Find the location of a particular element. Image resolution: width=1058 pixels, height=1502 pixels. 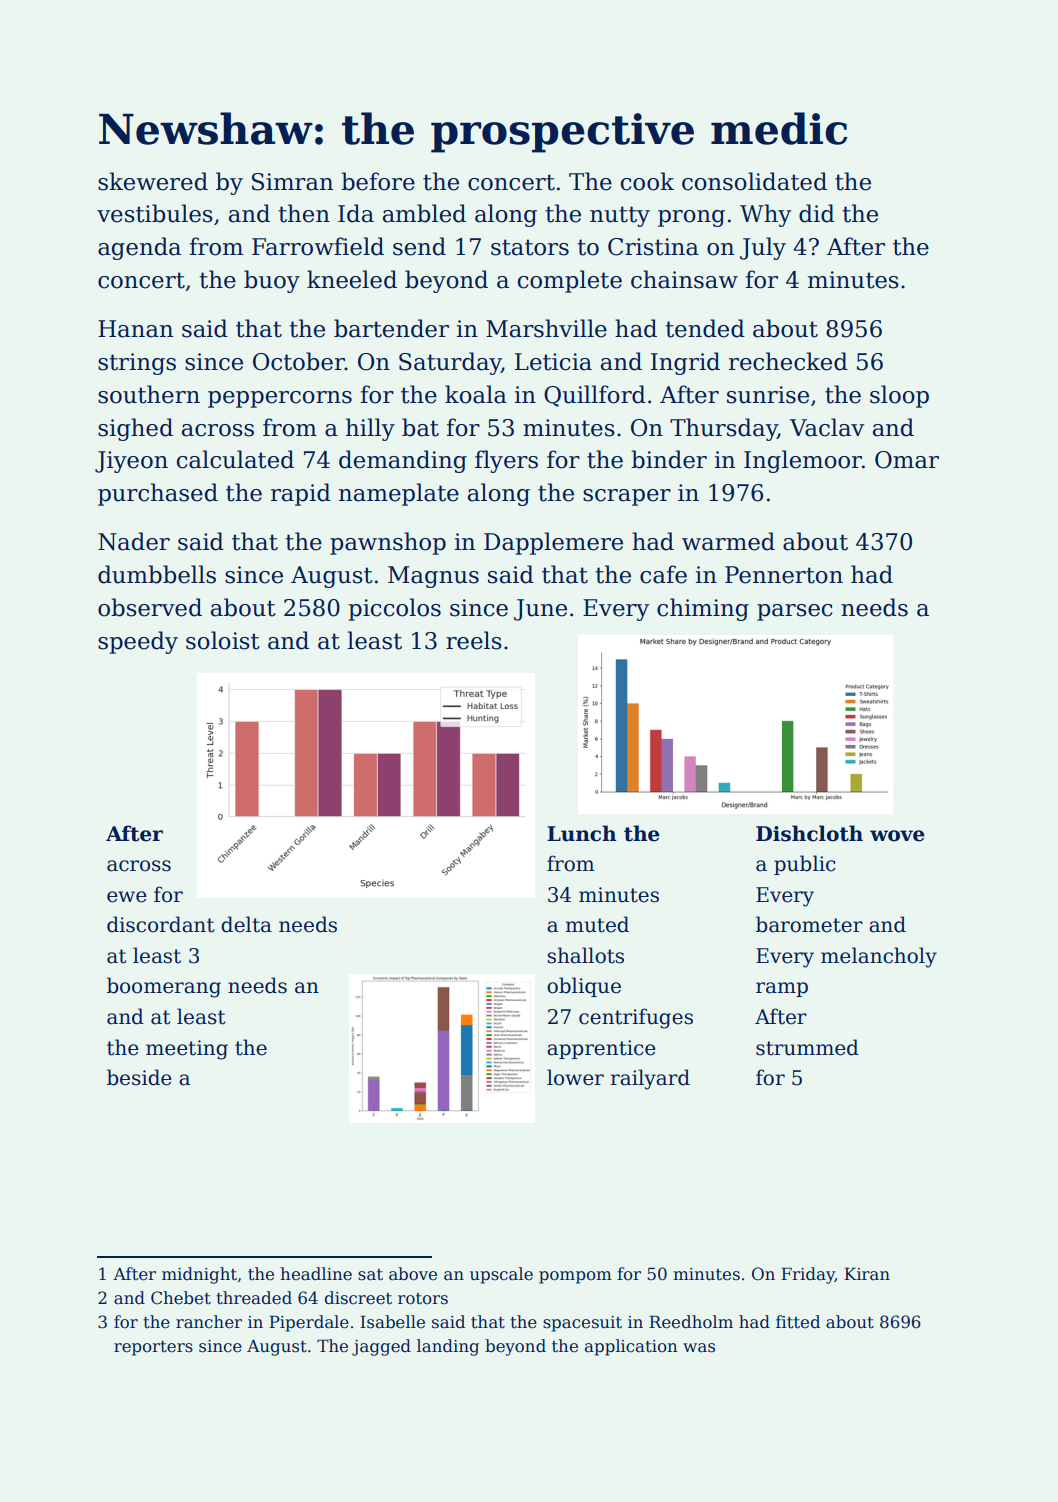

consolidated is located at coordinates (754, 181).
